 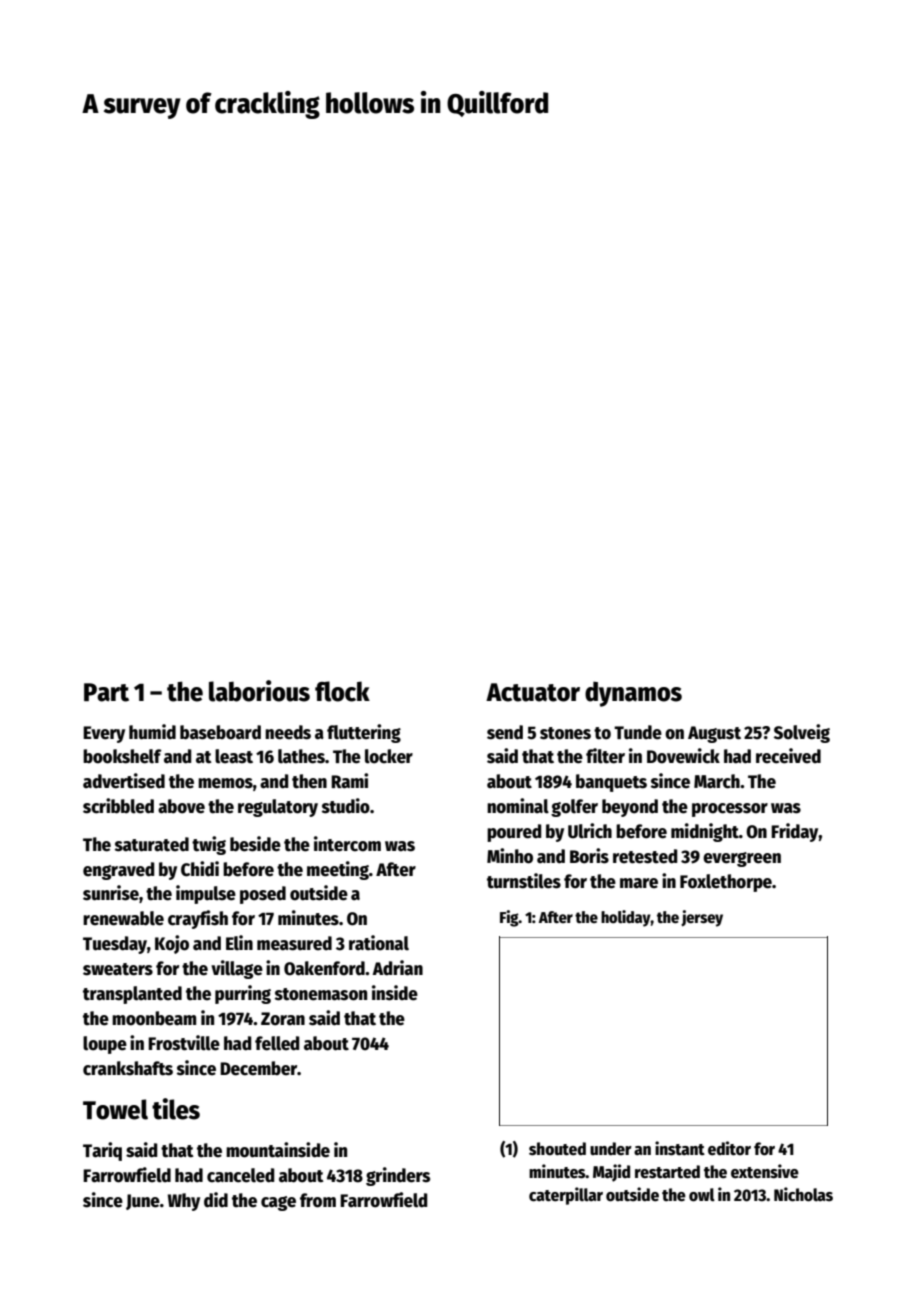 What do you see at coordinates (106, 692) in the screenshot?
I see `Part` at bounding box center [106, 692].
